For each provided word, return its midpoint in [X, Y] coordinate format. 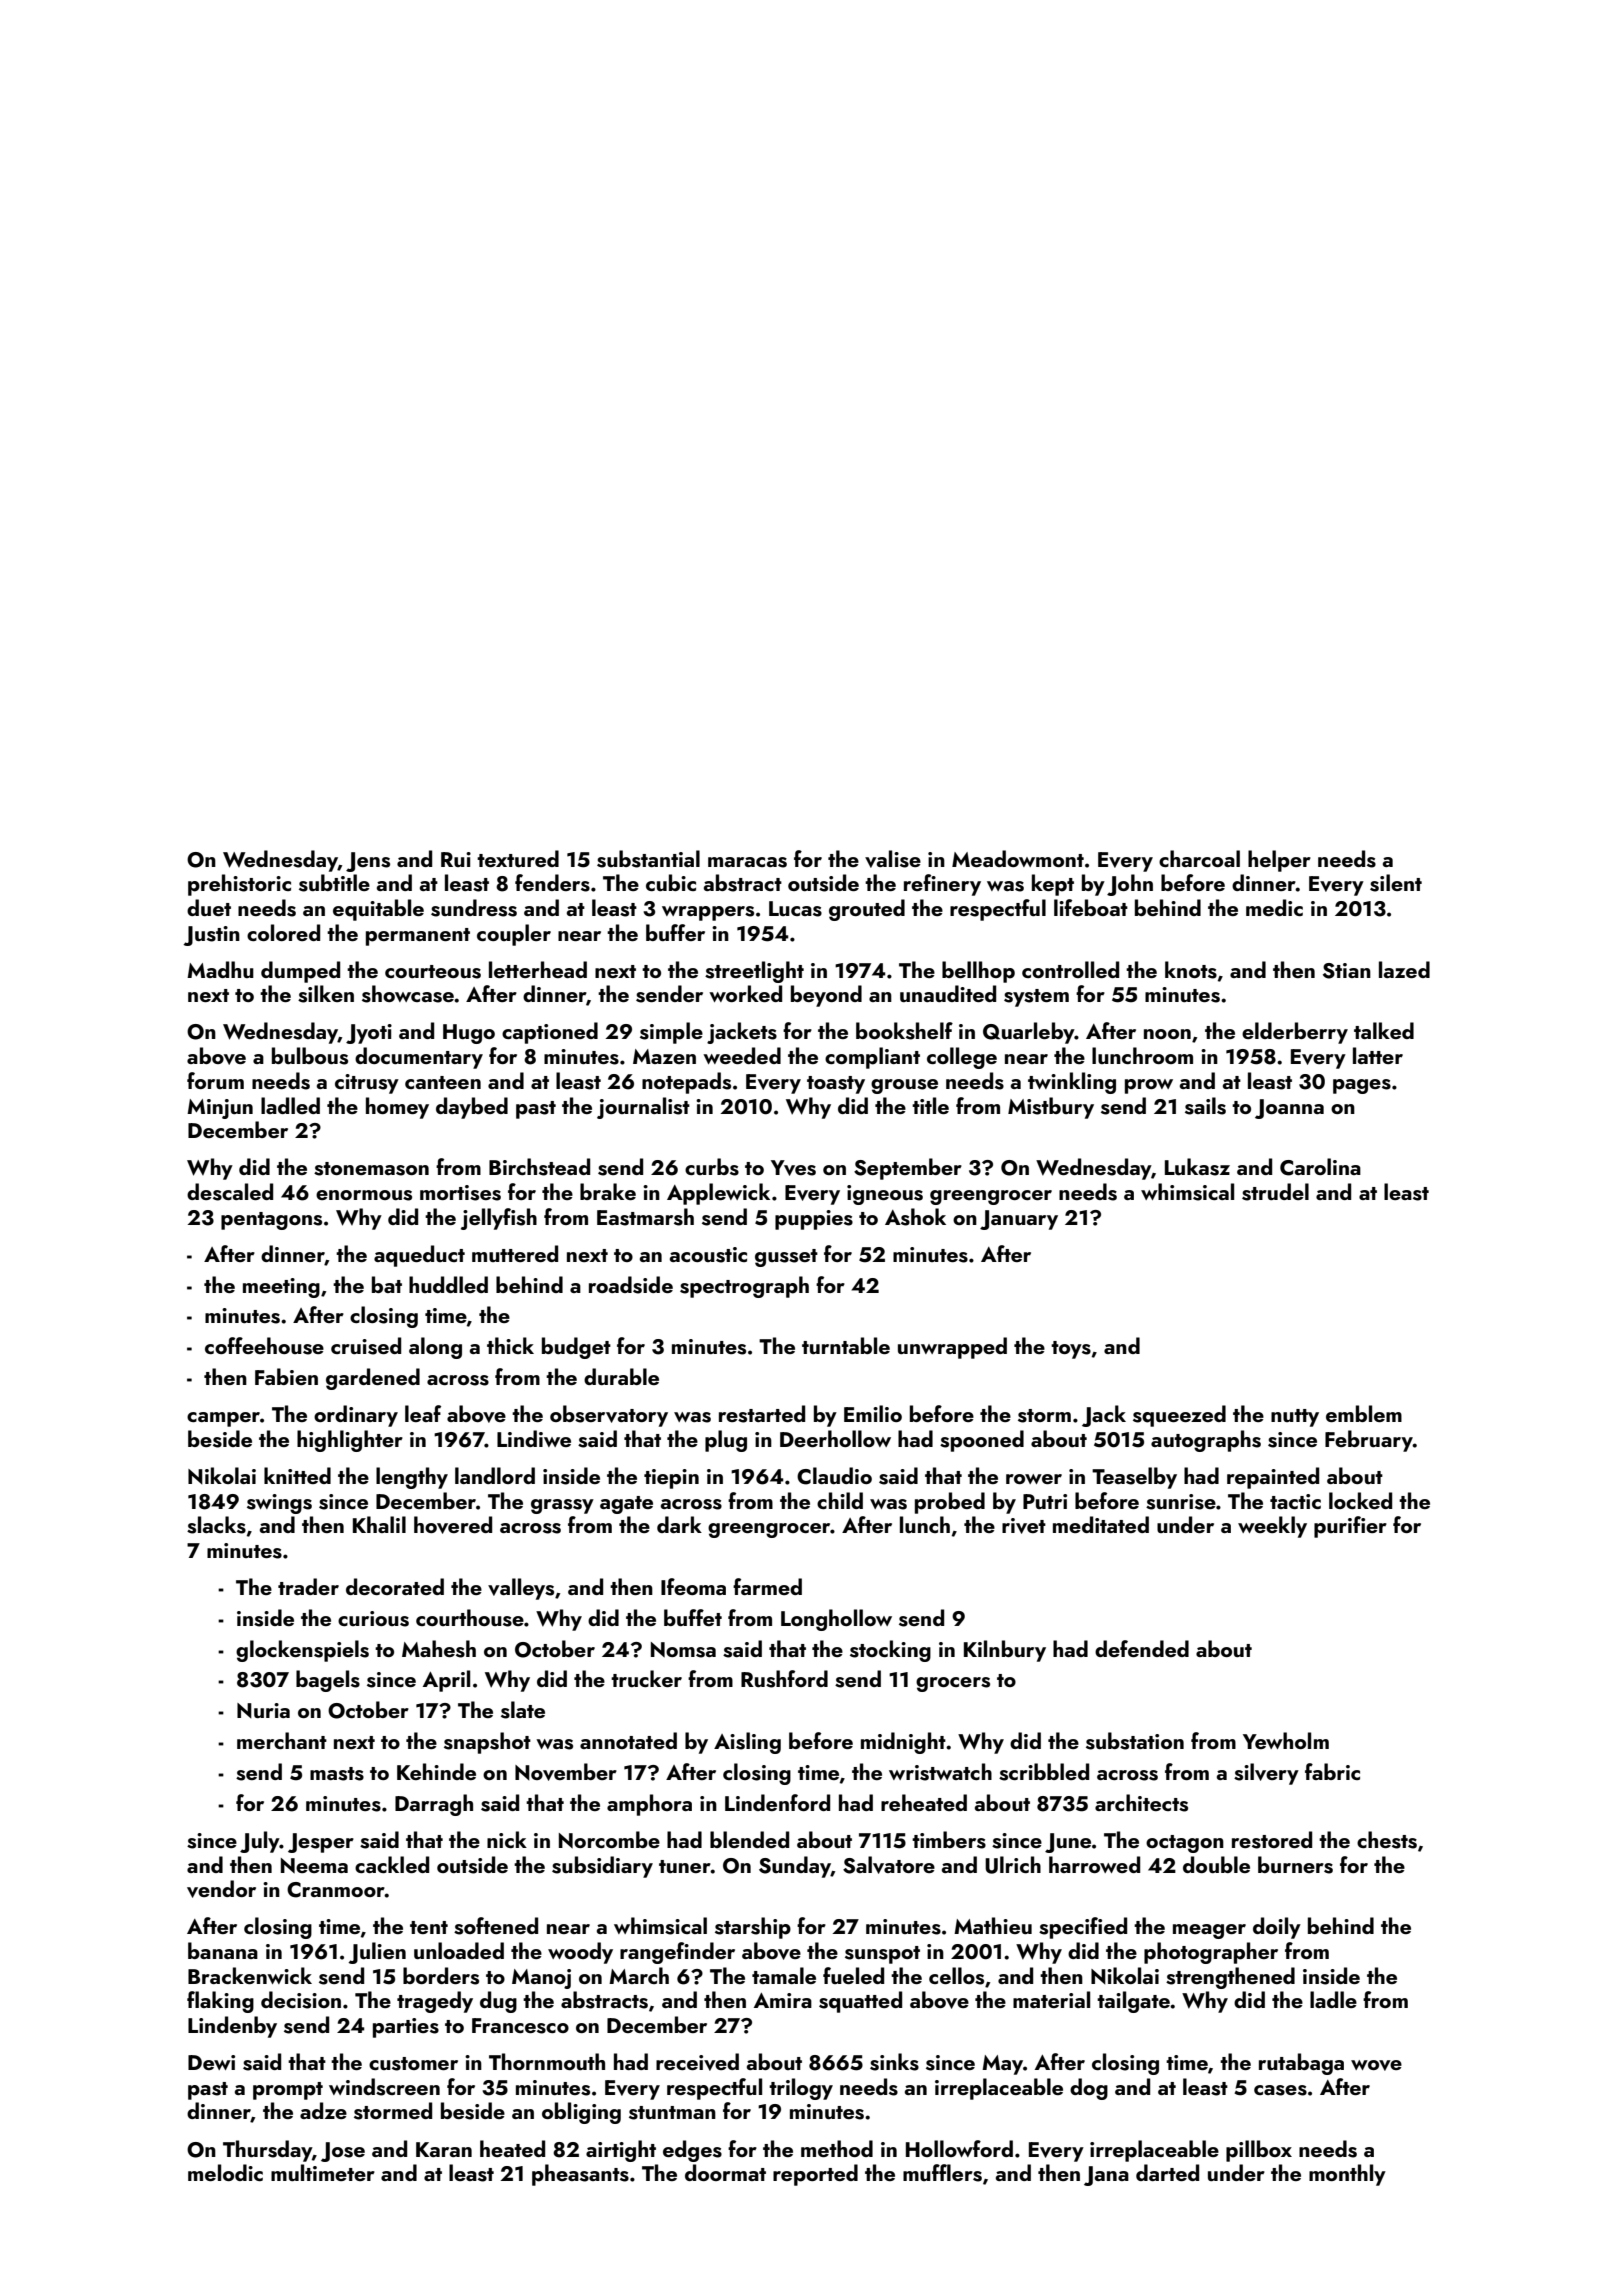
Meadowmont [1018, 858]
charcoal [1199, 858]
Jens [368, 862]
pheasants [580, 2175]
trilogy [801, 2089]
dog [1089, 2089]
